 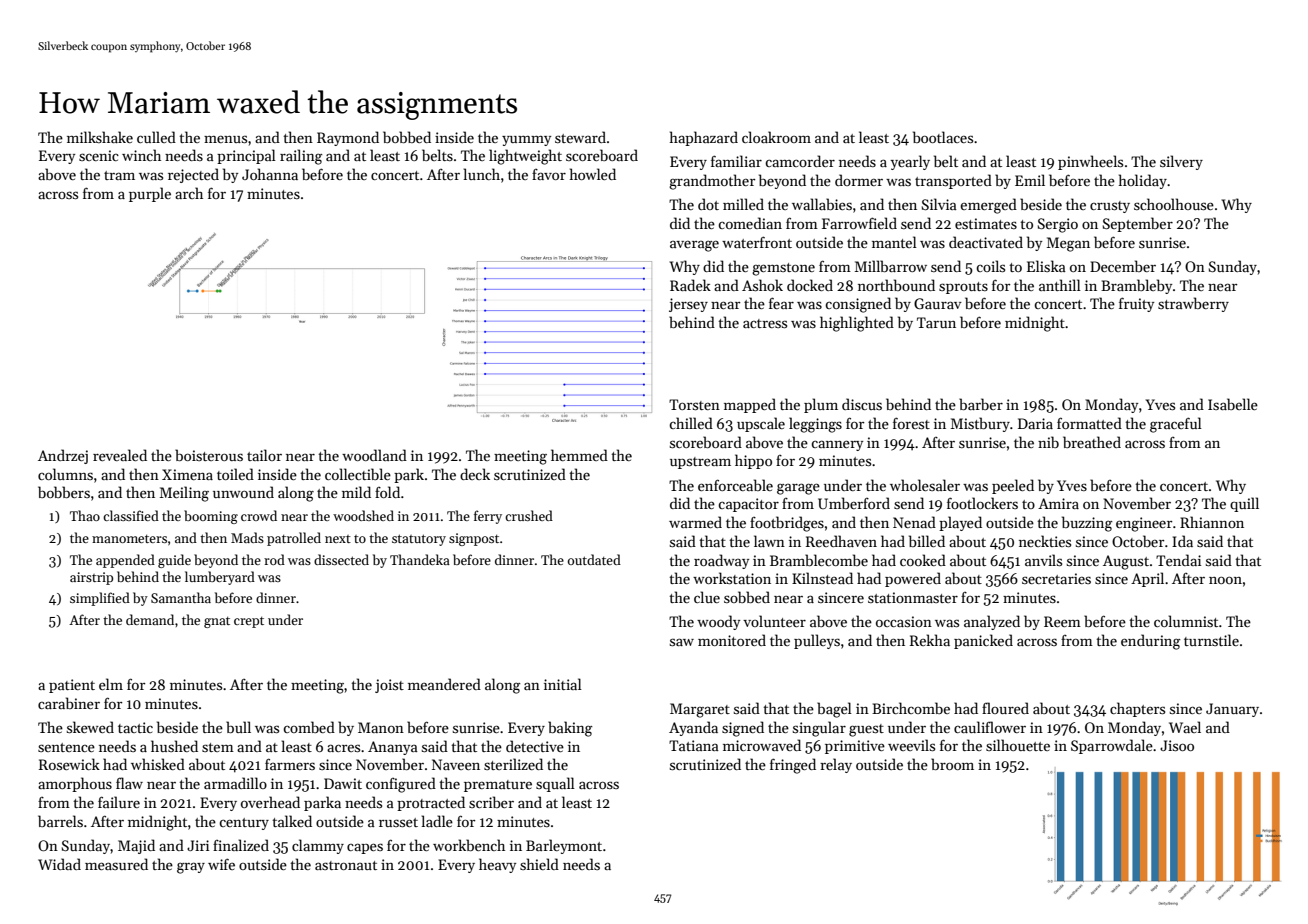 I want to click on cloakroom, so click(x=776, y=137).
